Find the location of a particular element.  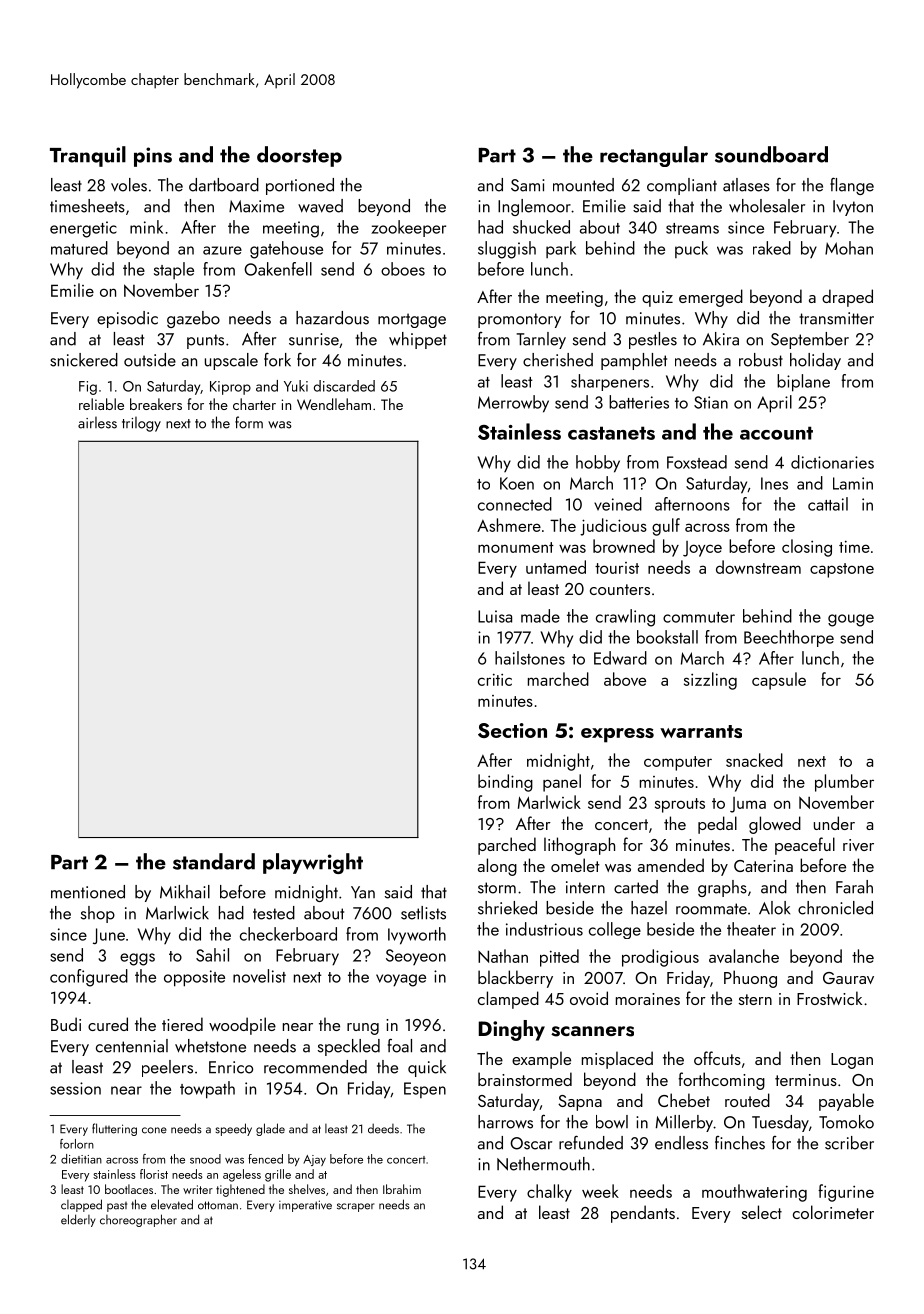

ottoman is located at coordinates (218, 1205).
